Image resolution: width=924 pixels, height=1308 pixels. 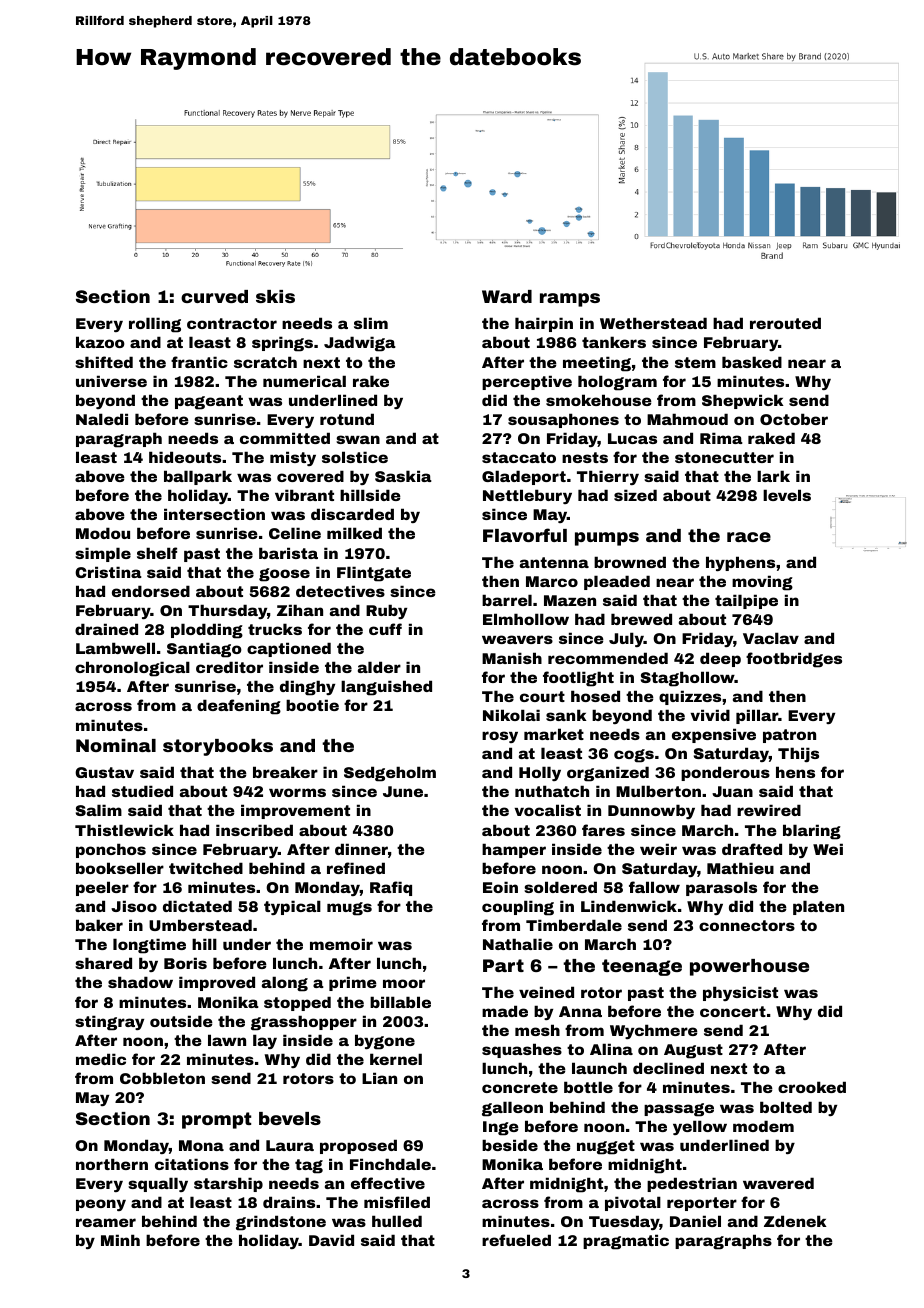 I want to click on slim, so click(x=371, y=323).
